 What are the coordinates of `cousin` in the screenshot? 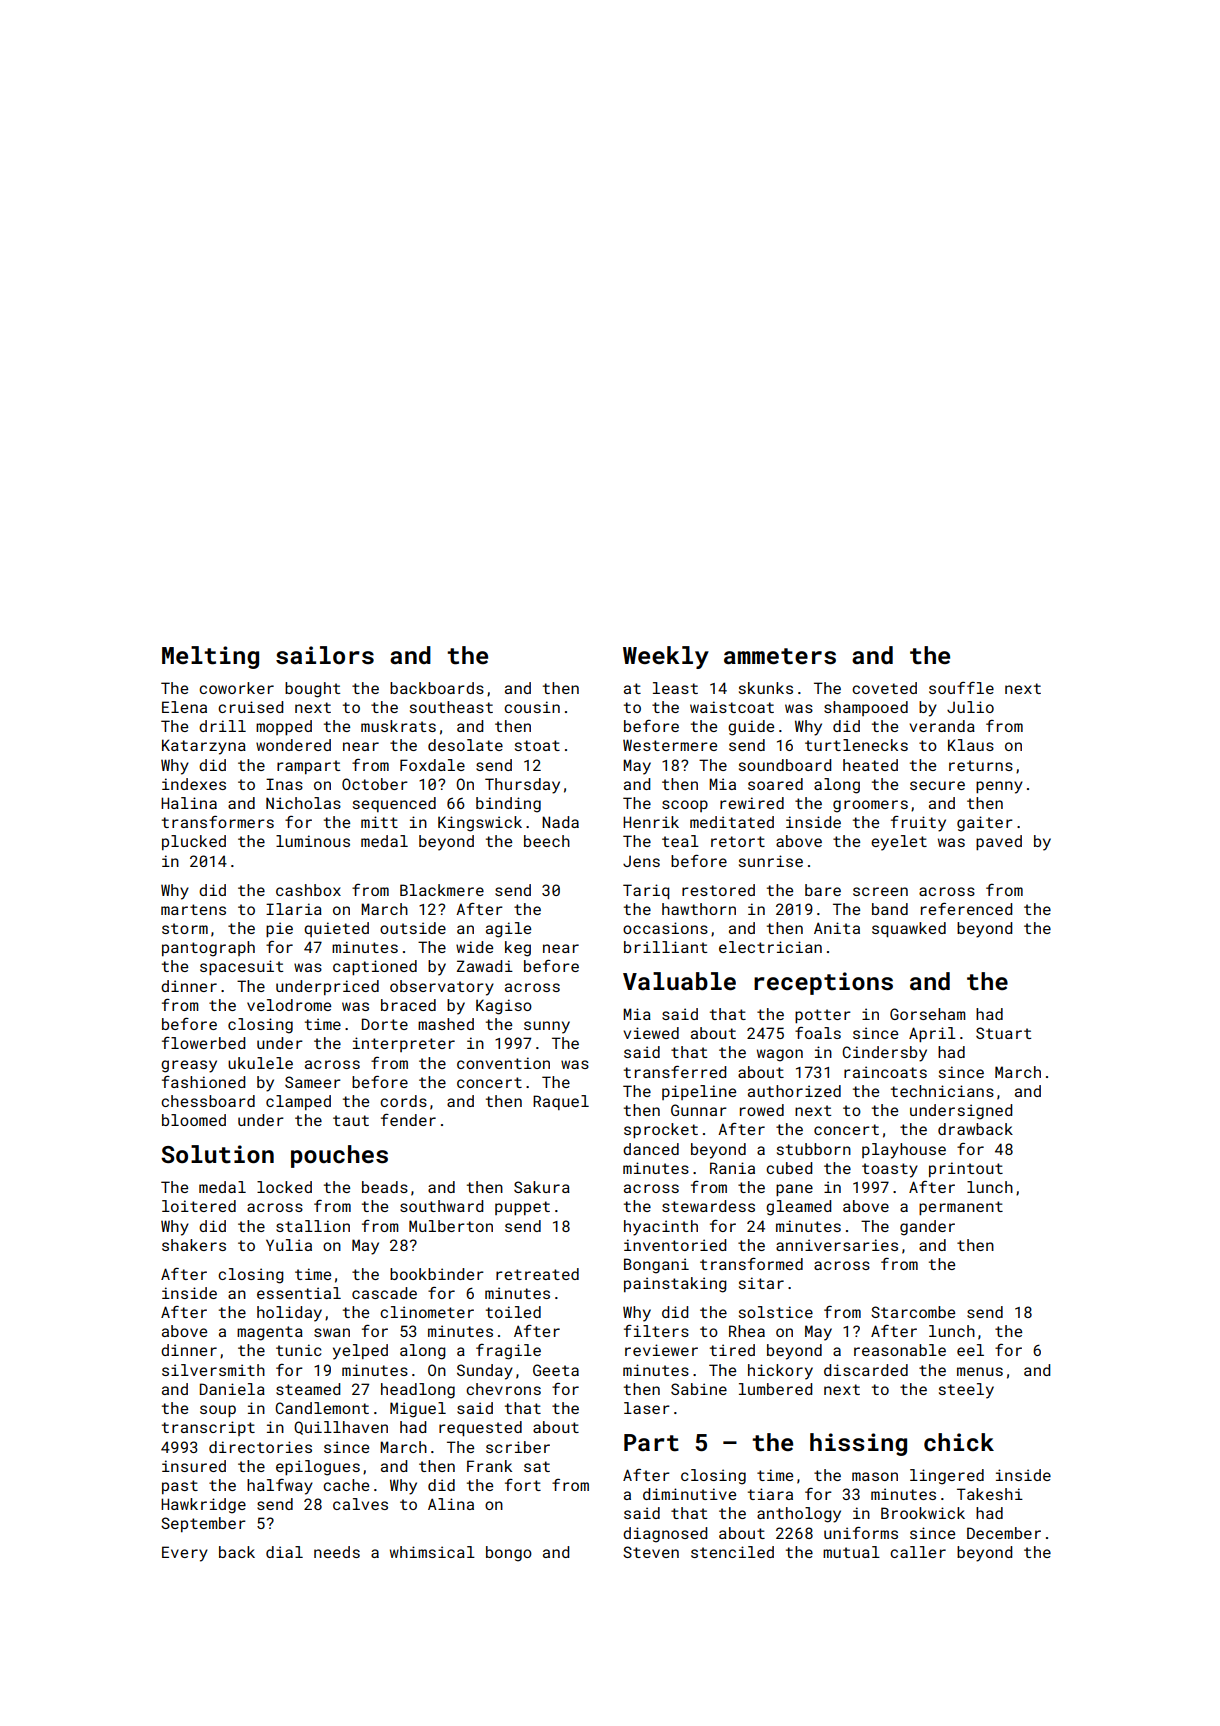 It's located at (532, 707).
